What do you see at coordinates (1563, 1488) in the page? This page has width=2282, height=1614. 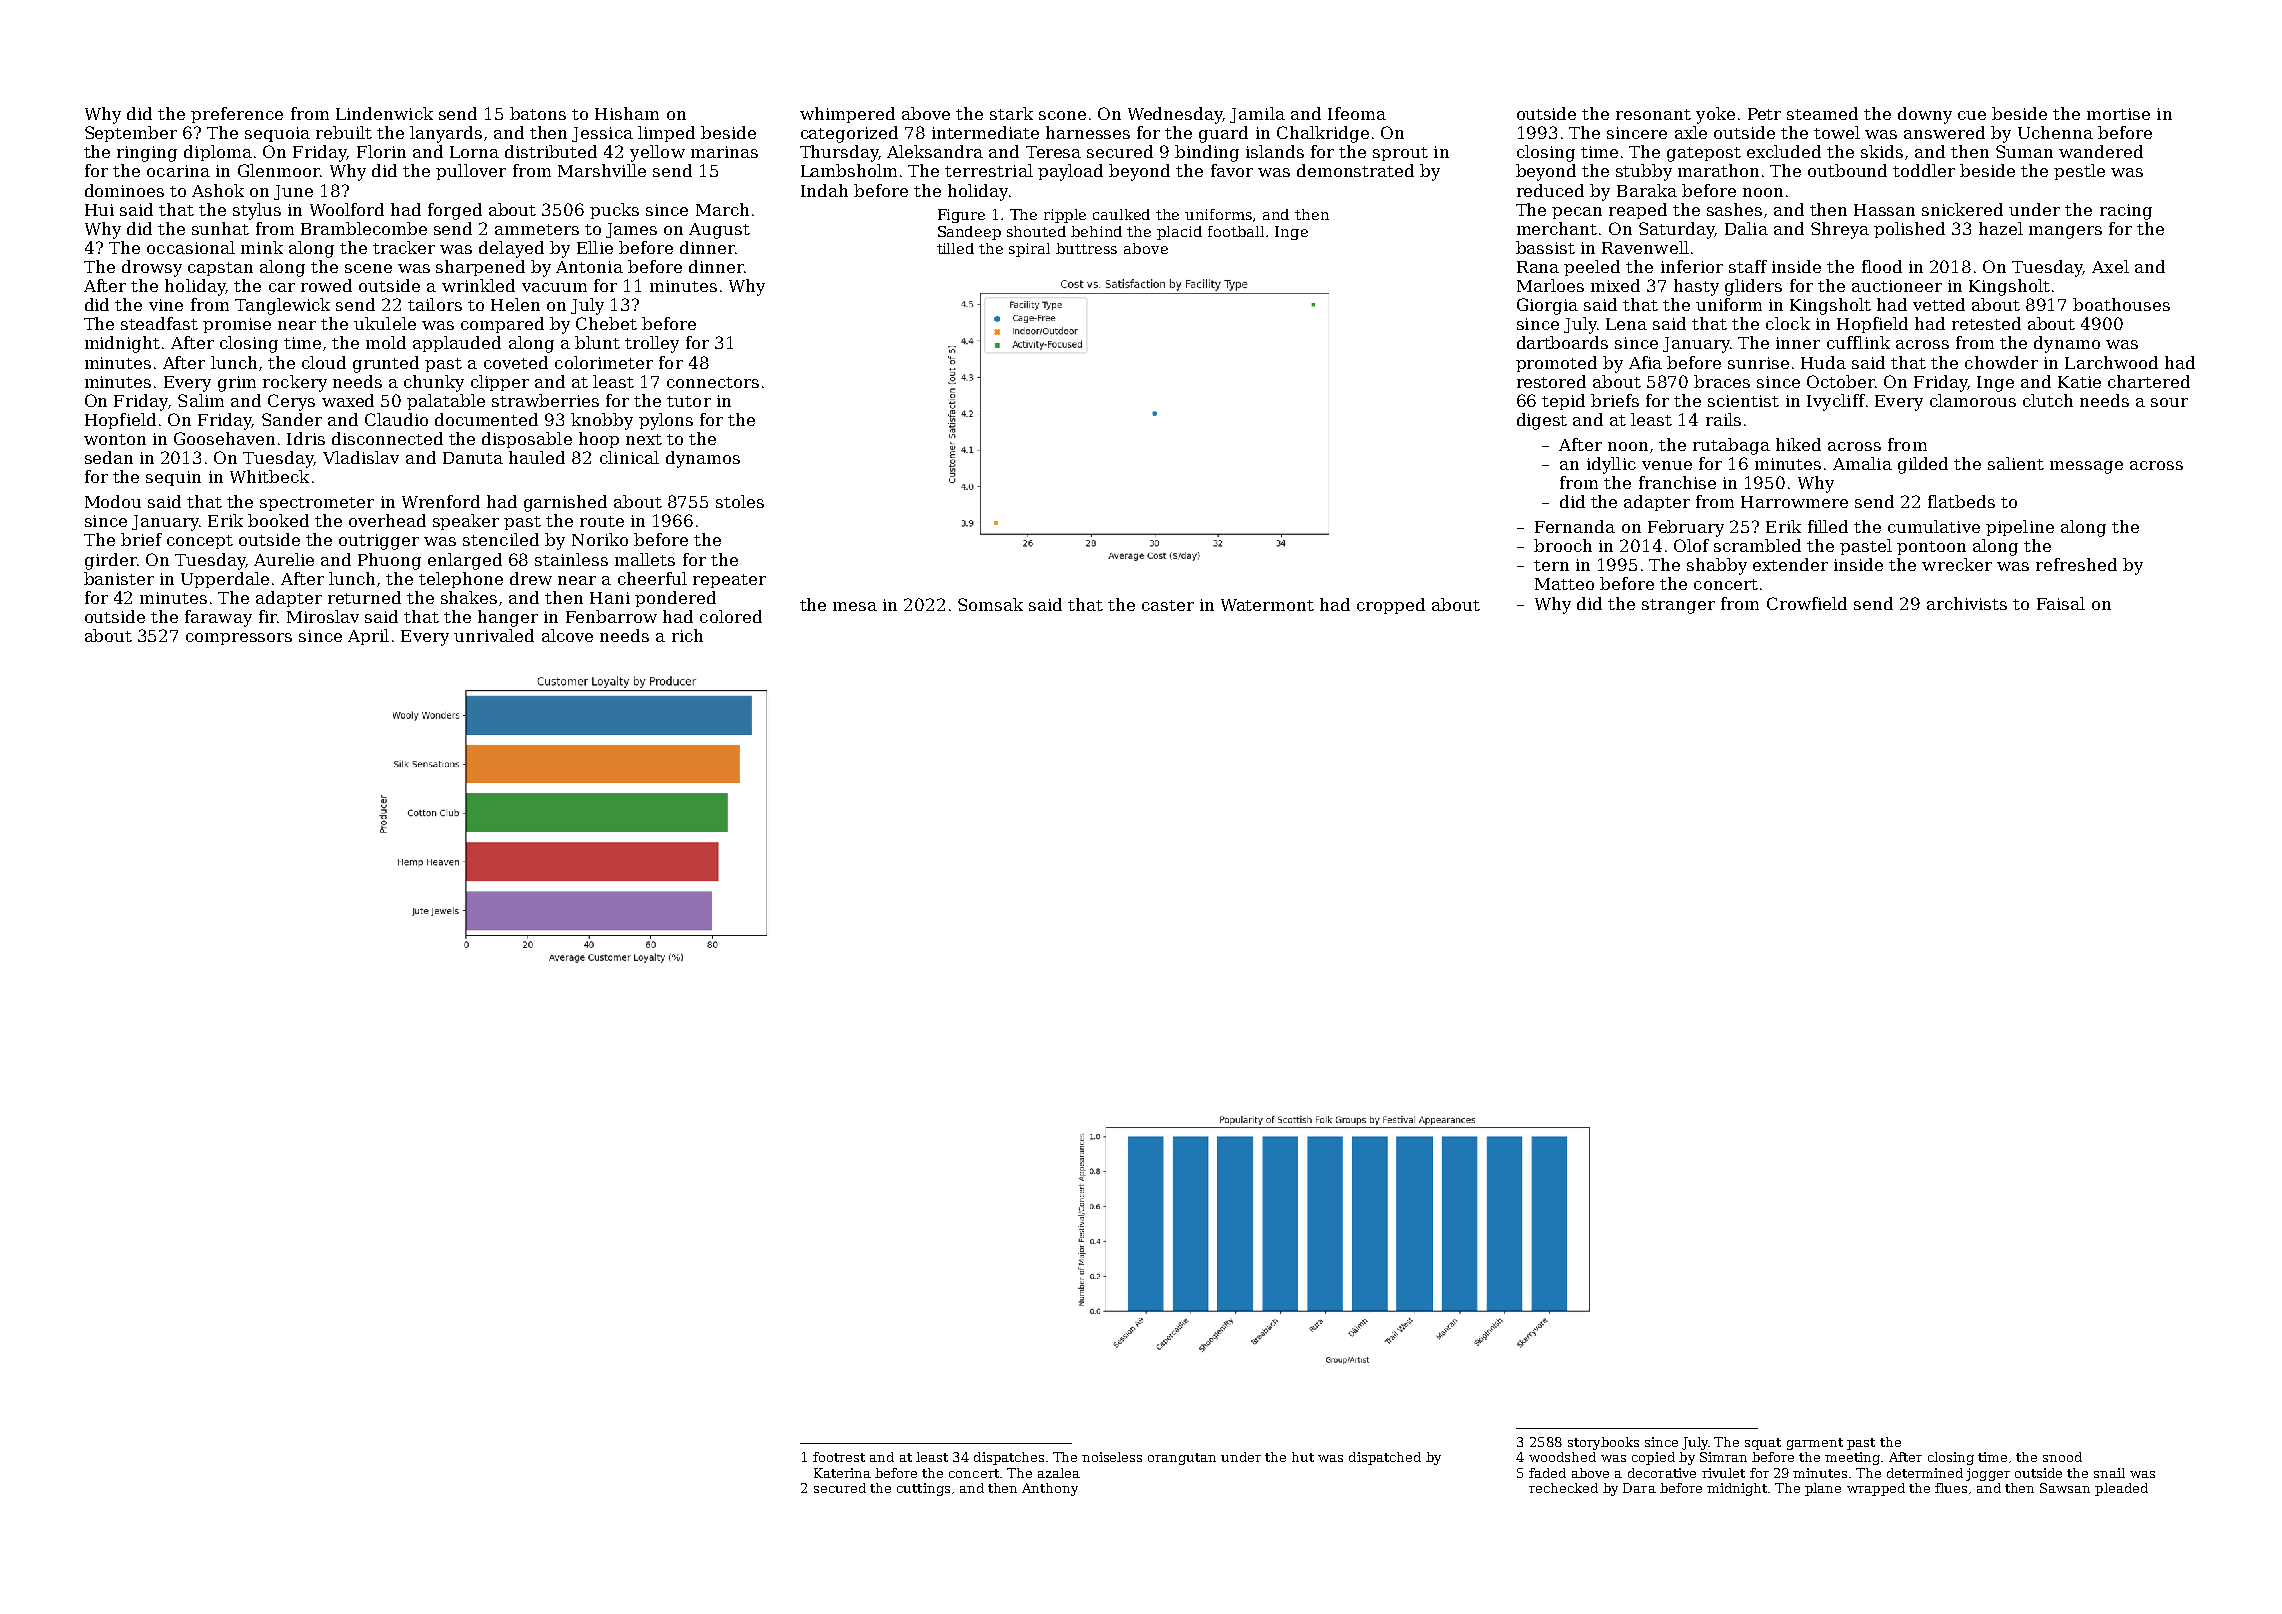 I see `rechecked` at bounding box center [1563, 1488].
